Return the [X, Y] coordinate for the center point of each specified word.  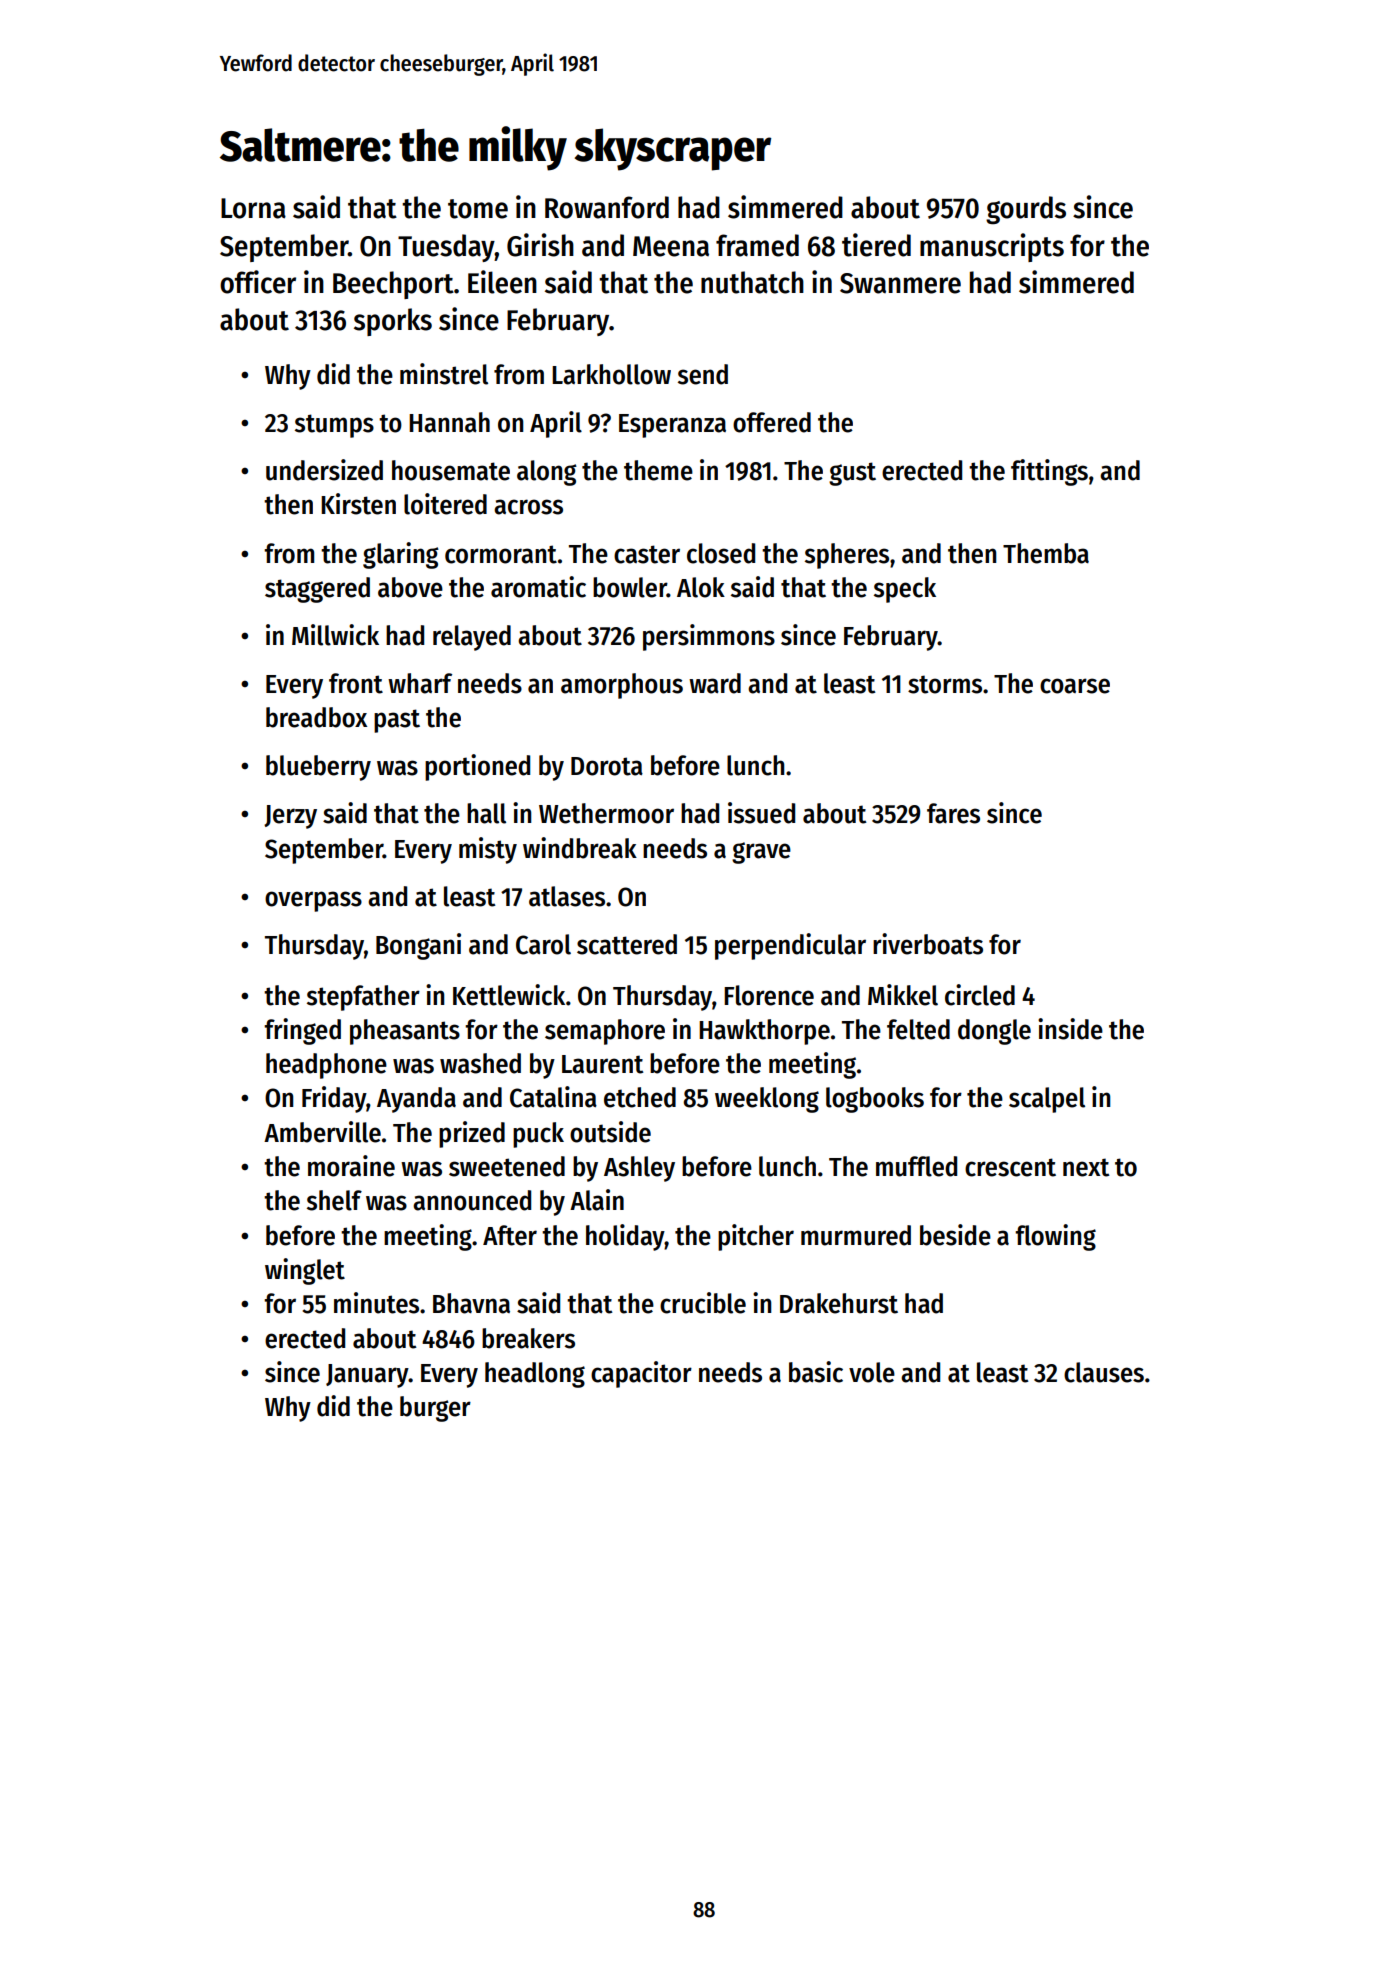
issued [761, 813]
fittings [1049, 472]
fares [953, 813]
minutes [376, 1303]
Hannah [449, 422]
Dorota [607, 766]
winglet [305, 1271]
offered [772, 422]
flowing [1055, 1237]
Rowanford [607, 207]
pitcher [756, 1237]
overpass [313, 901]
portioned [477, 767]
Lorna [253, 208]
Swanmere [900, 283]
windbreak [580, 848]
